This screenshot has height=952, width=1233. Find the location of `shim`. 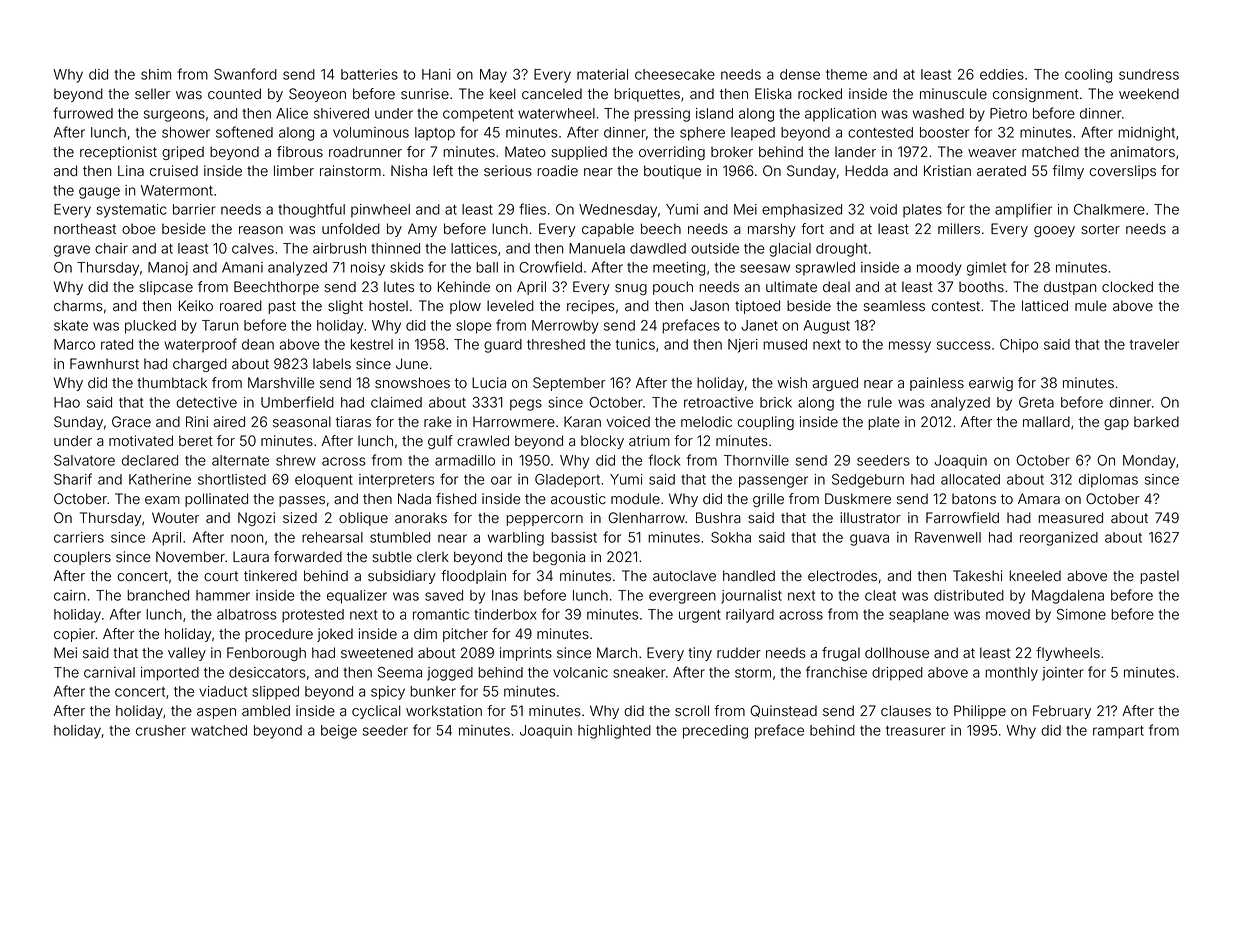

shim is located at coordinates (156, 74).
